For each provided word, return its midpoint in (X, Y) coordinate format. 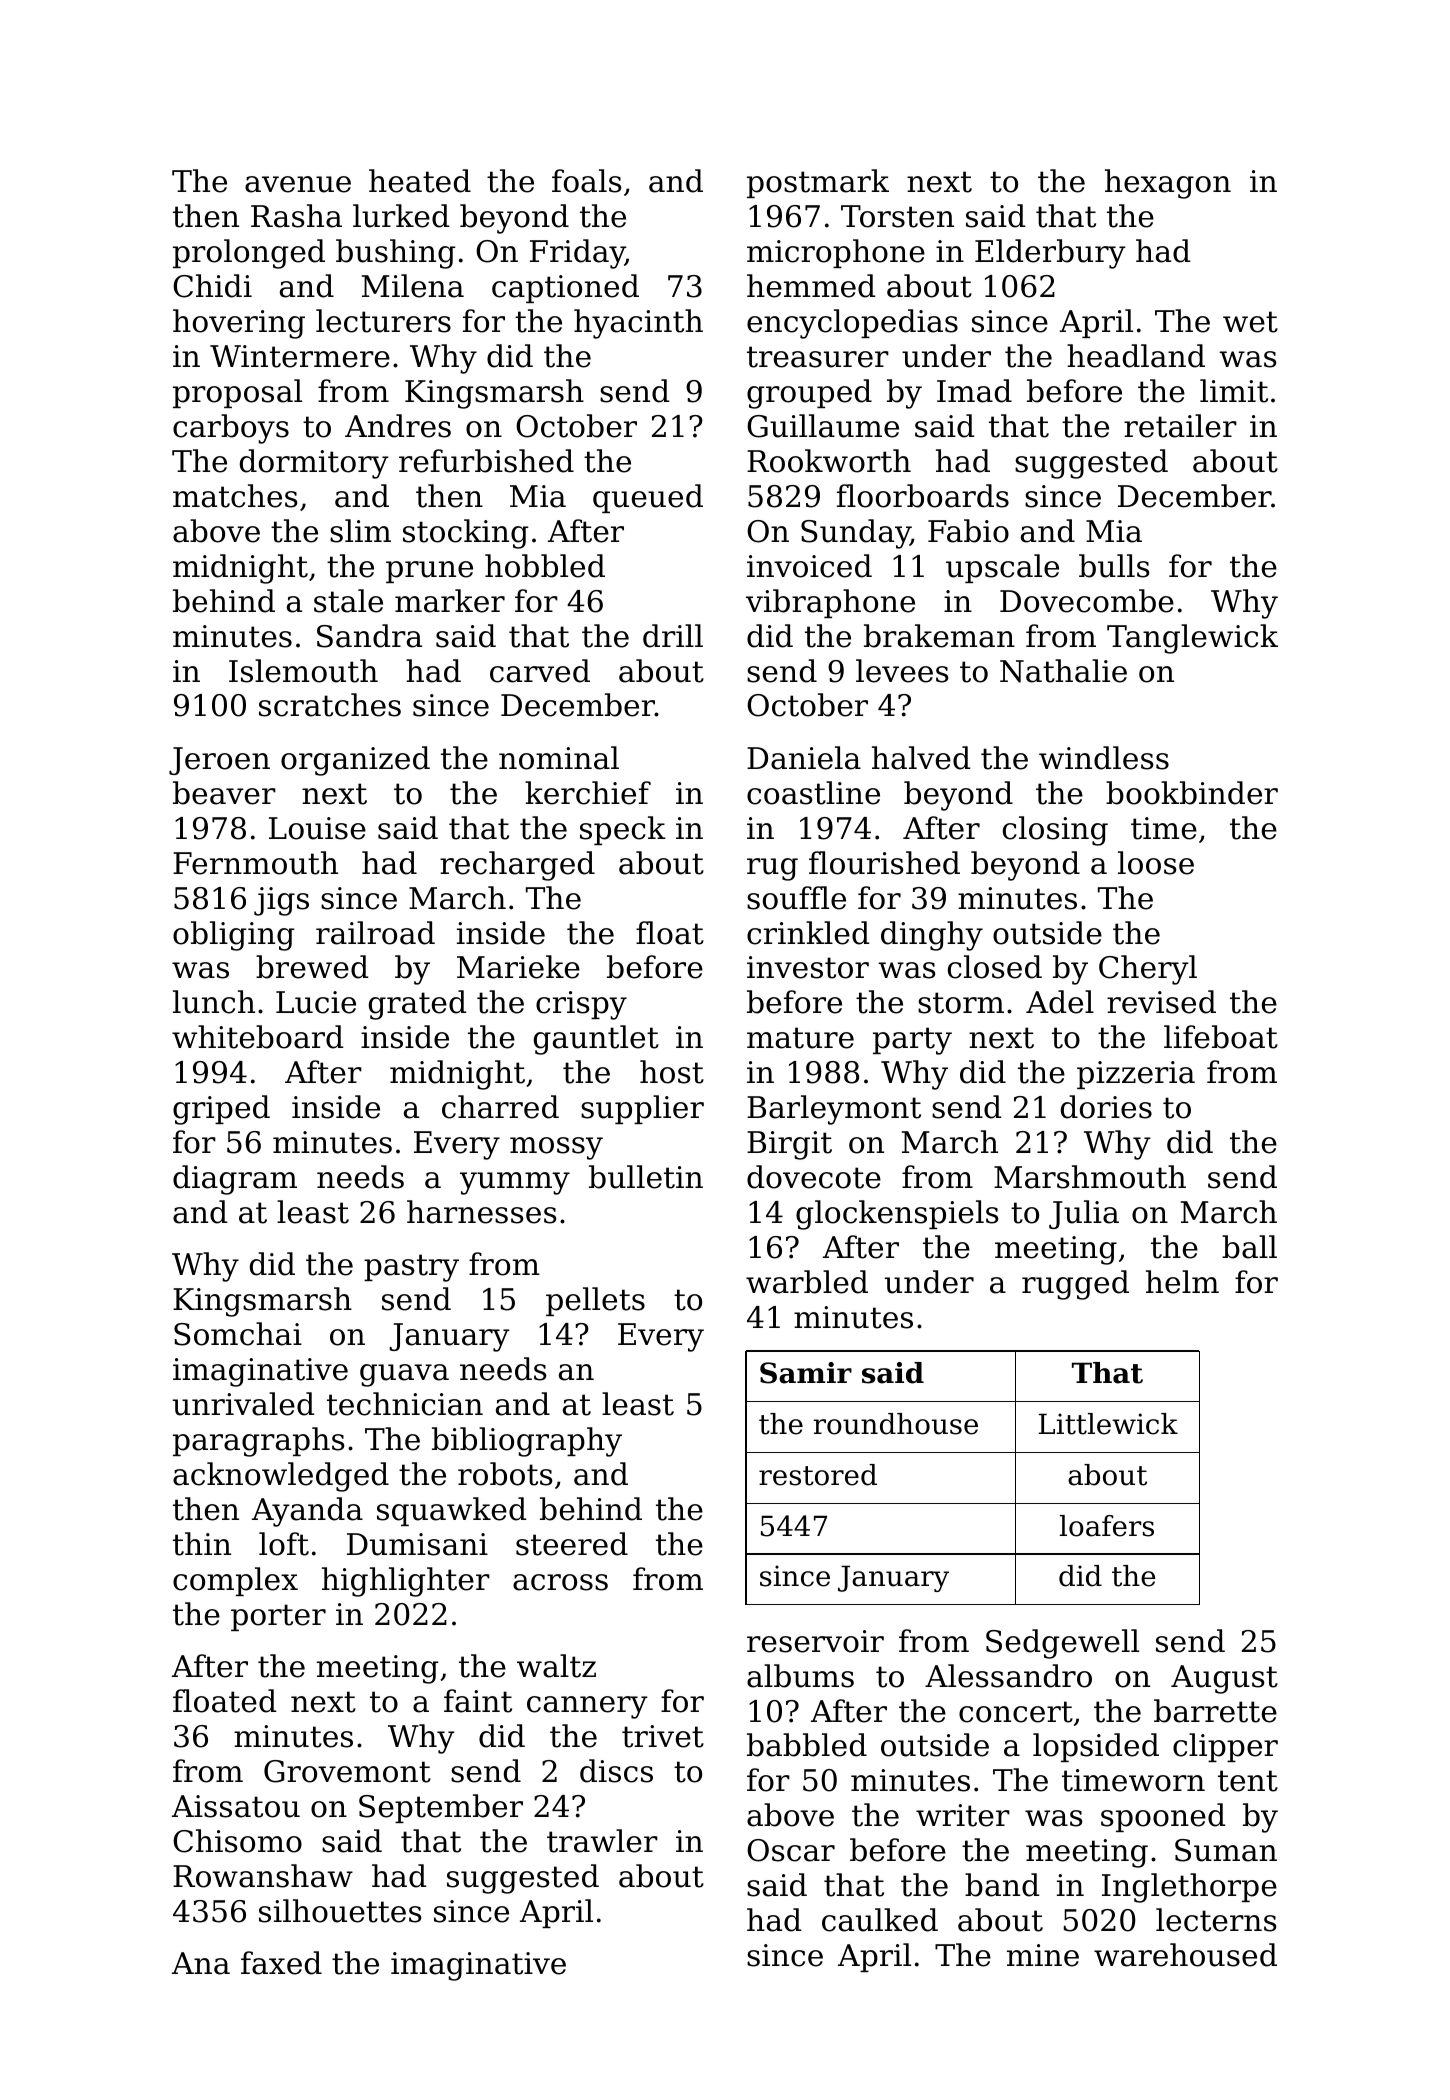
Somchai (238, 1334)
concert (1016, 1712)
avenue (298, 184)
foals (587, 181)
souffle (796, 898)
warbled (807, 1282)
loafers (1107, 1526)
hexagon (1168, 184)
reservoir (815, 1641)
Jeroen (219, 761)
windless (1104, 758)
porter (278, 1617)
